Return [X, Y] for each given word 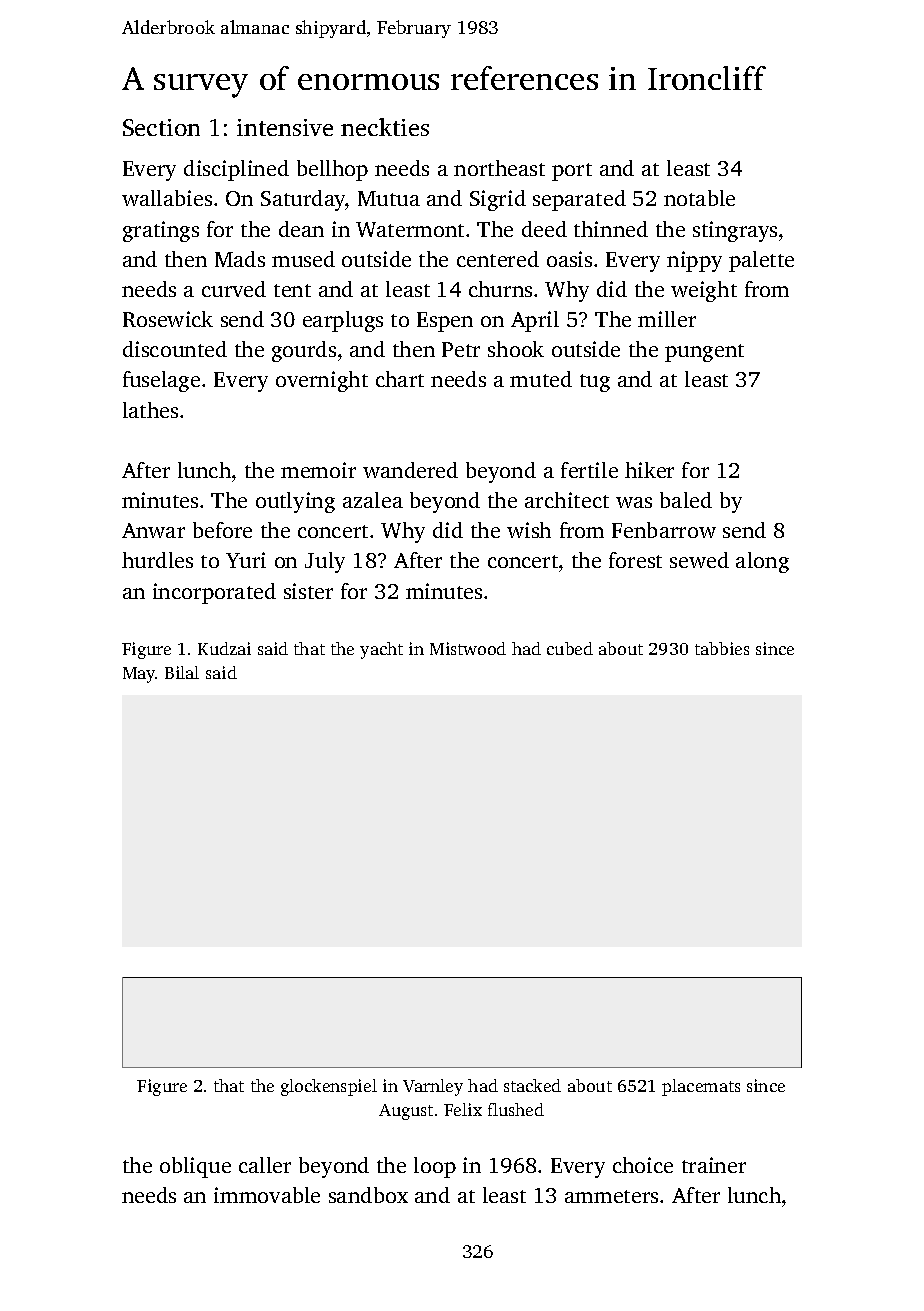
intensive [285, 127]
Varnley [433, 1087]
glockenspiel [329, 1087]
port [572, 172]
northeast [499, 168]
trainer [714, 1165]
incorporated [214, 593]
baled [686, 500]
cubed [570, 648]
